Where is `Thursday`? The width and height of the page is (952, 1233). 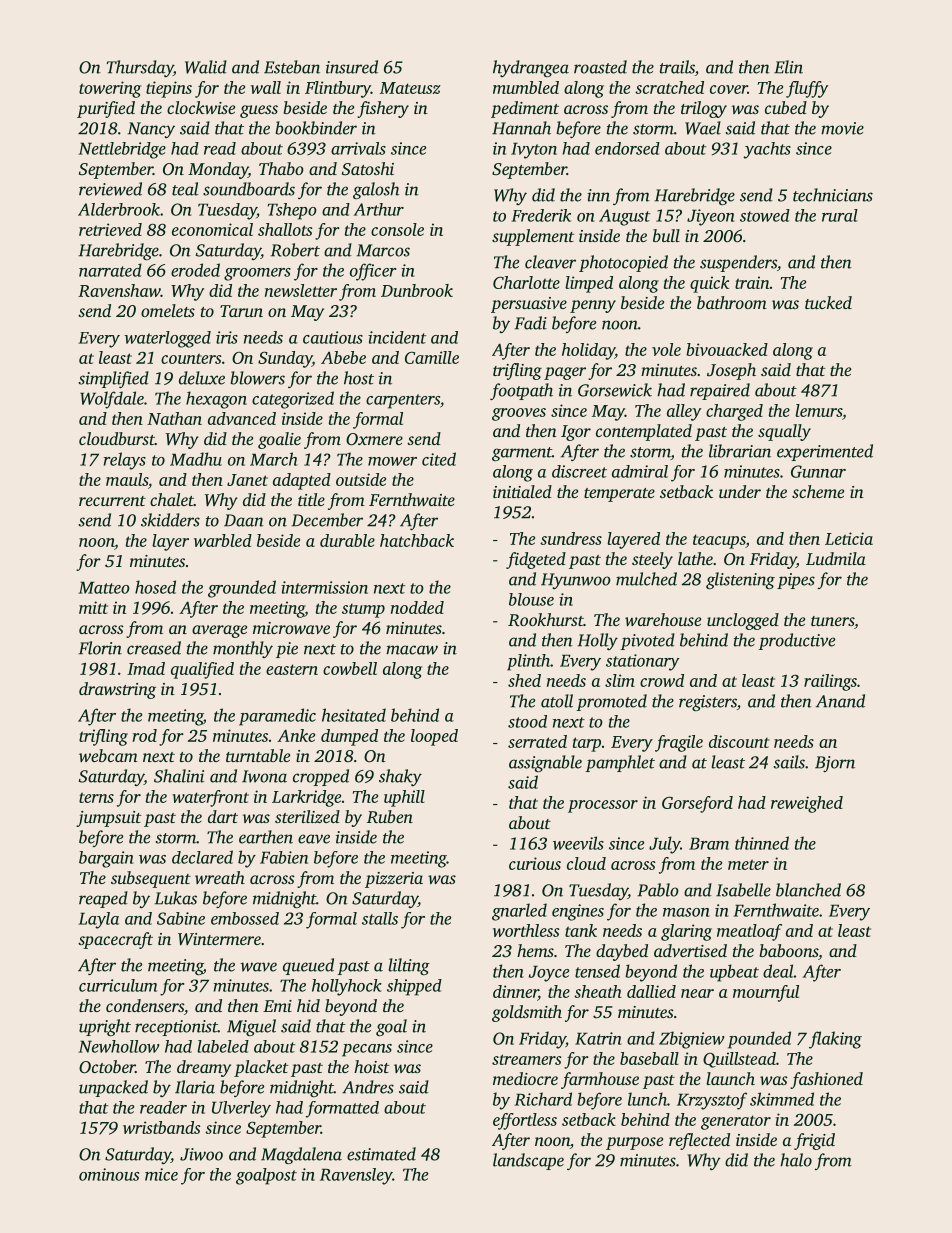 Thursday is located at coordinates (140, 68).
